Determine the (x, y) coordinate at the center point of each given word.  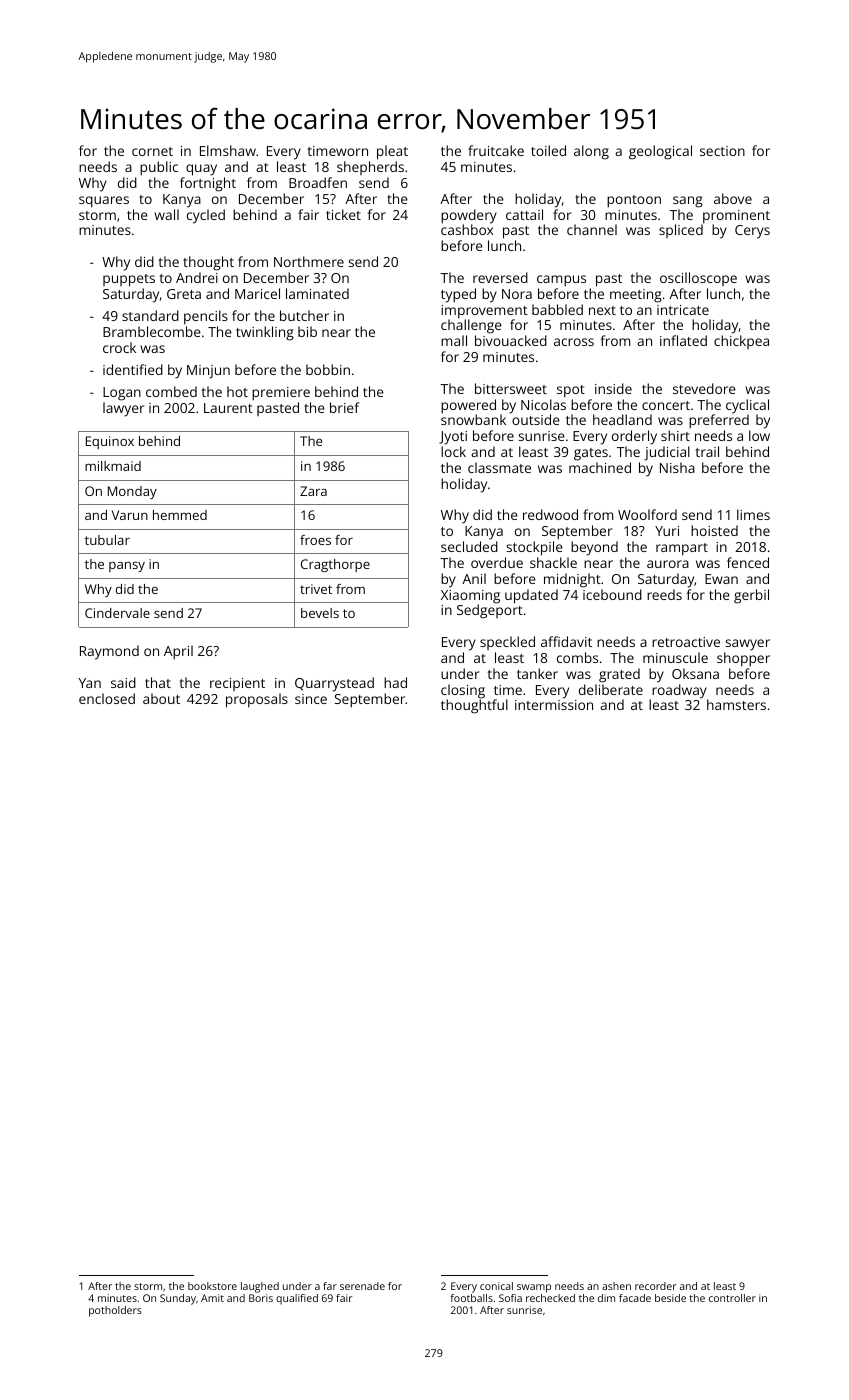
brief (344, 407)
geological (660, 152)
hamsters (736, 704)
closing (463, 691)
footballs (471, 1298)
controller (732, 1298)
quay (201, 170)
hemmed (180, 515)
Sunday (178, 1299)
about (161, 698)
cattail (524, 214)
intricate (683, 310)
